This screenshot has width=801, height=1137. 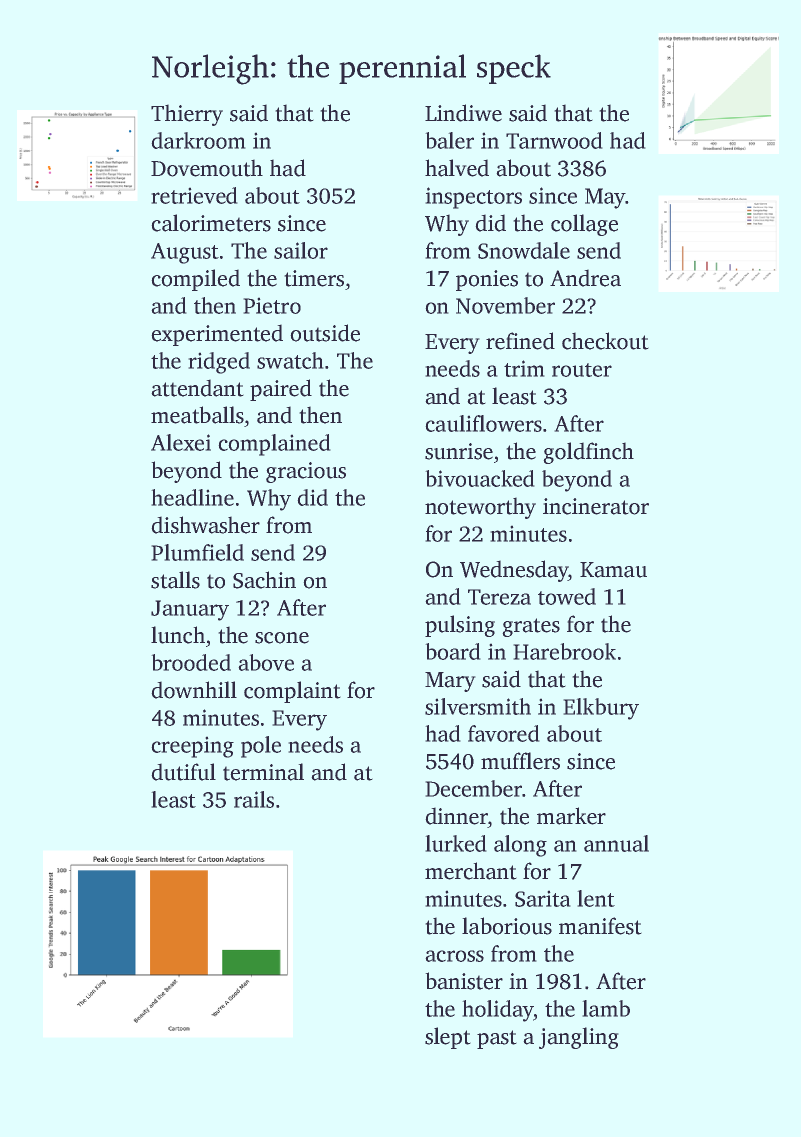 I want to click on lunch, so click(x=178, y=635).
